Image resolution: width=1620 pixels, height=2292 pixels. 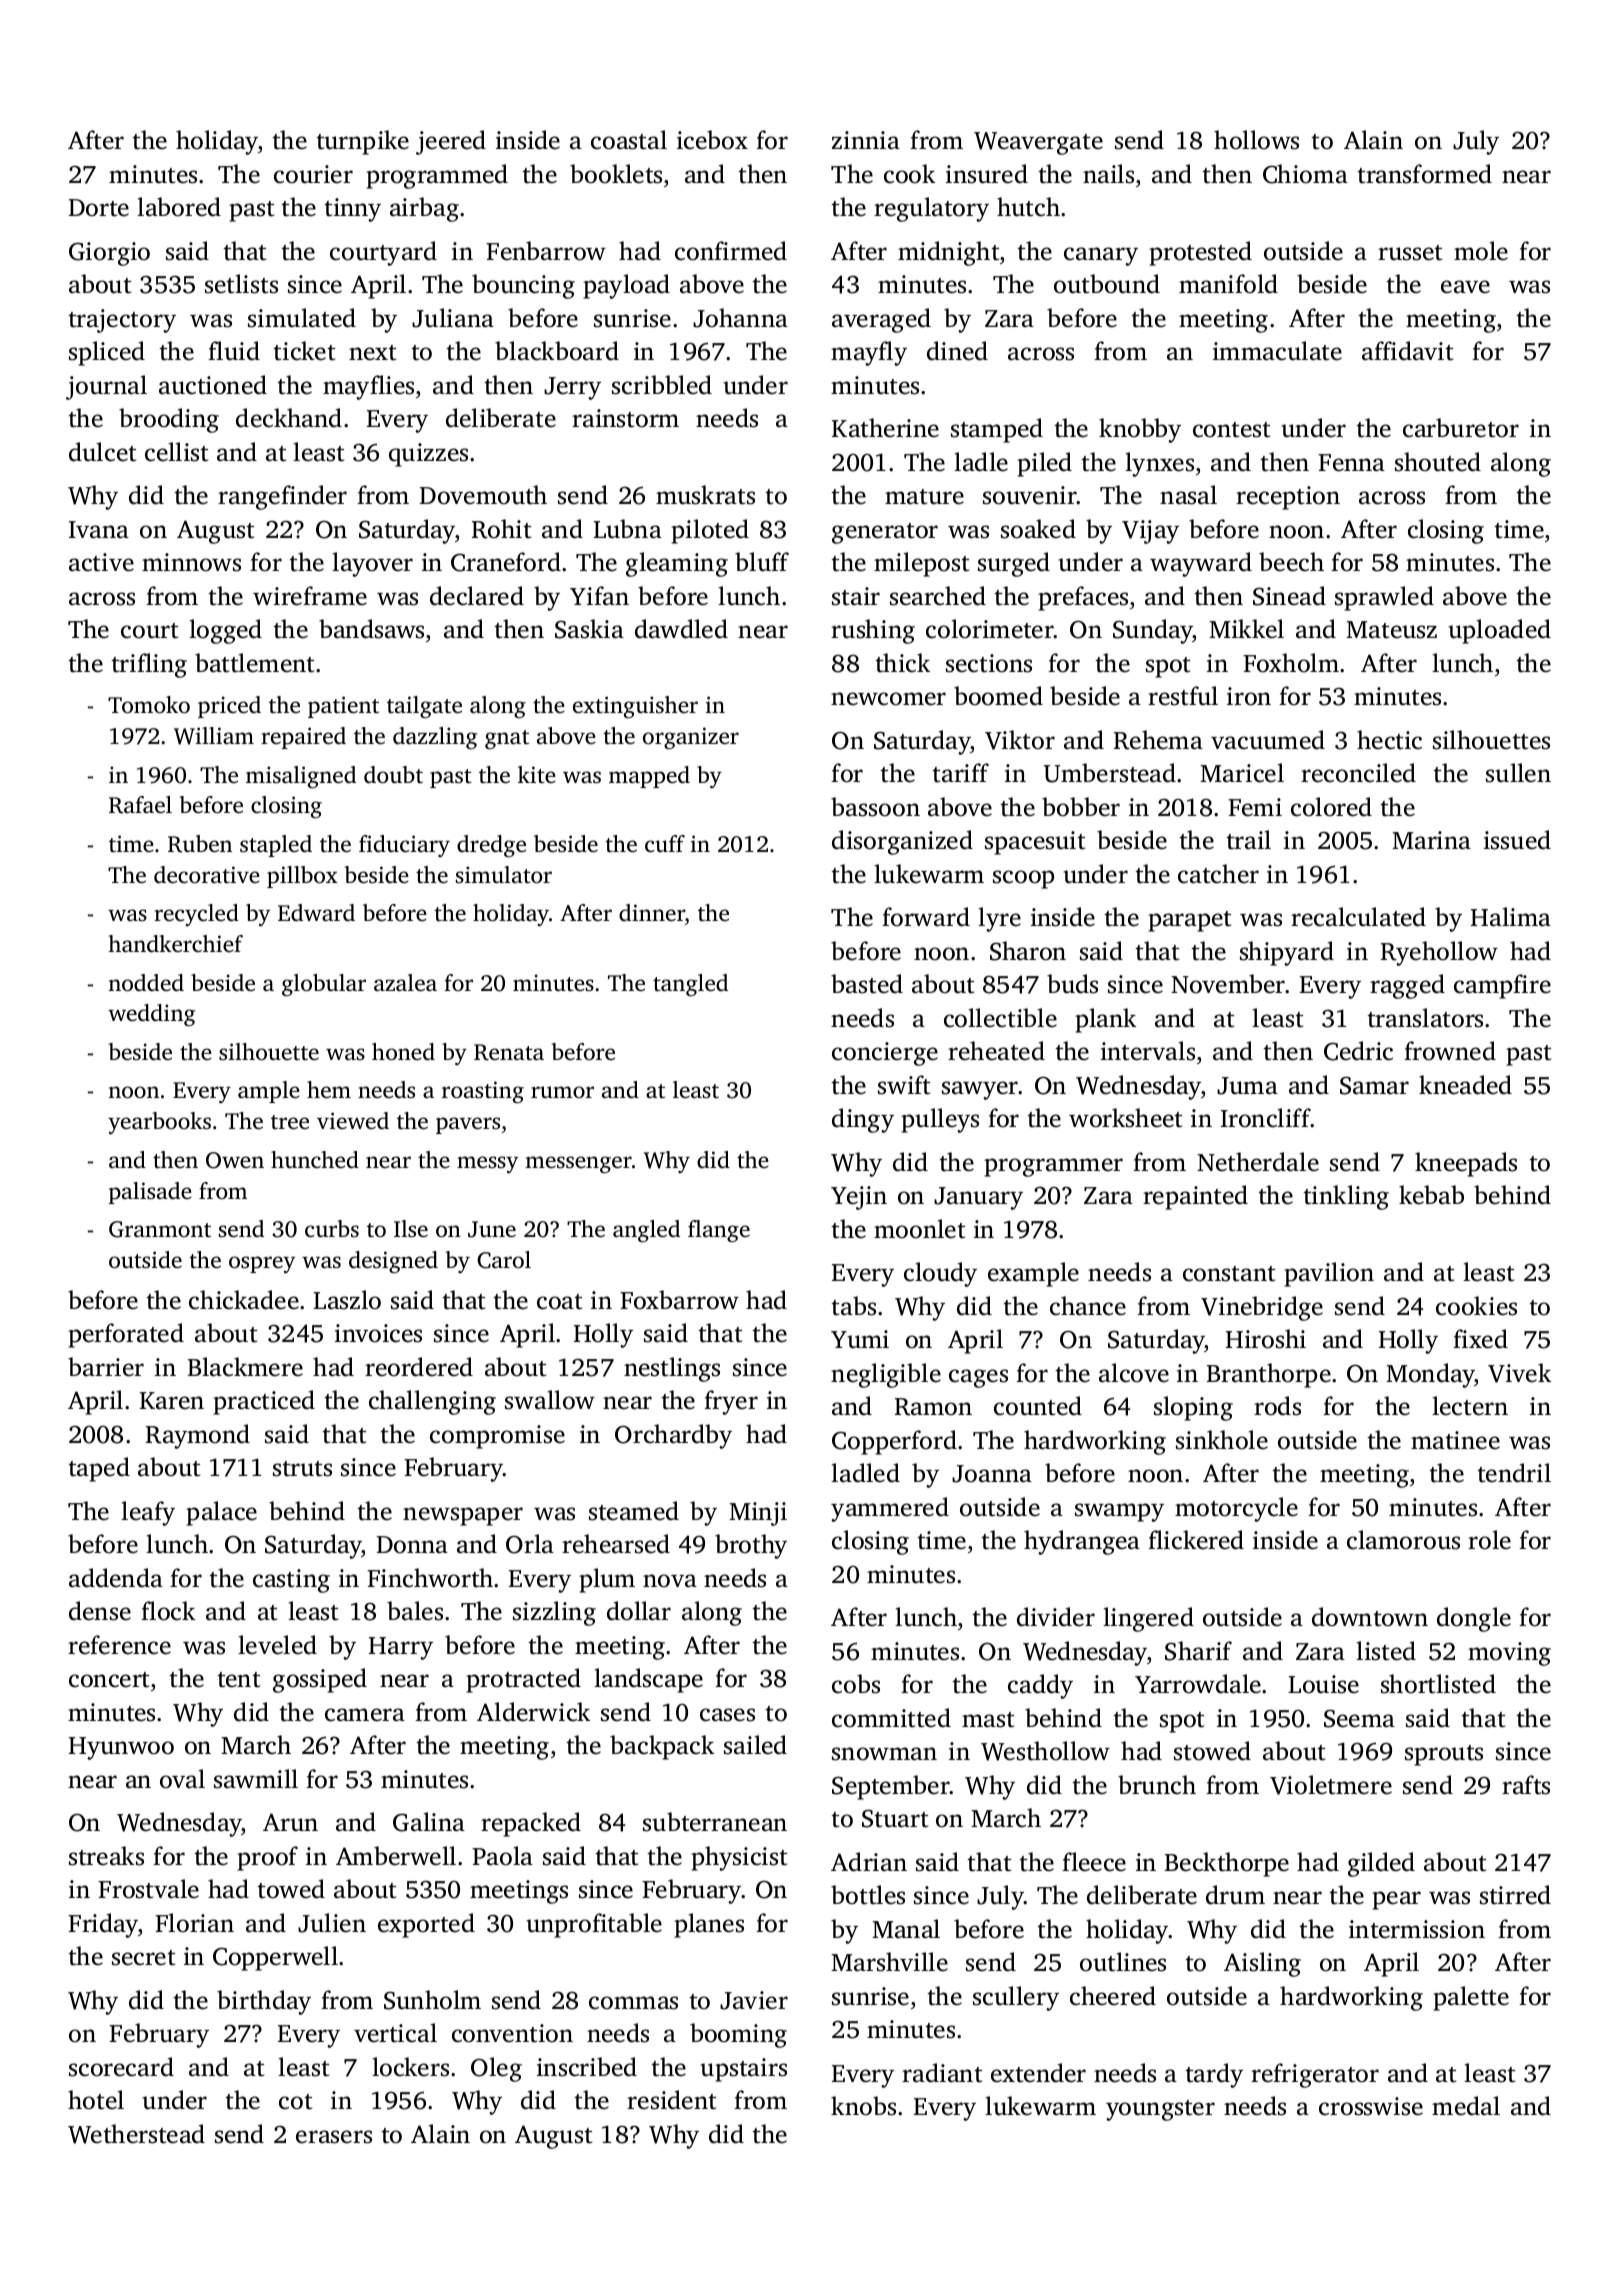 What do you see at coordinates (362, 142) in the screenshot?
I see `turnpike` at bounding box center [362, 142].
